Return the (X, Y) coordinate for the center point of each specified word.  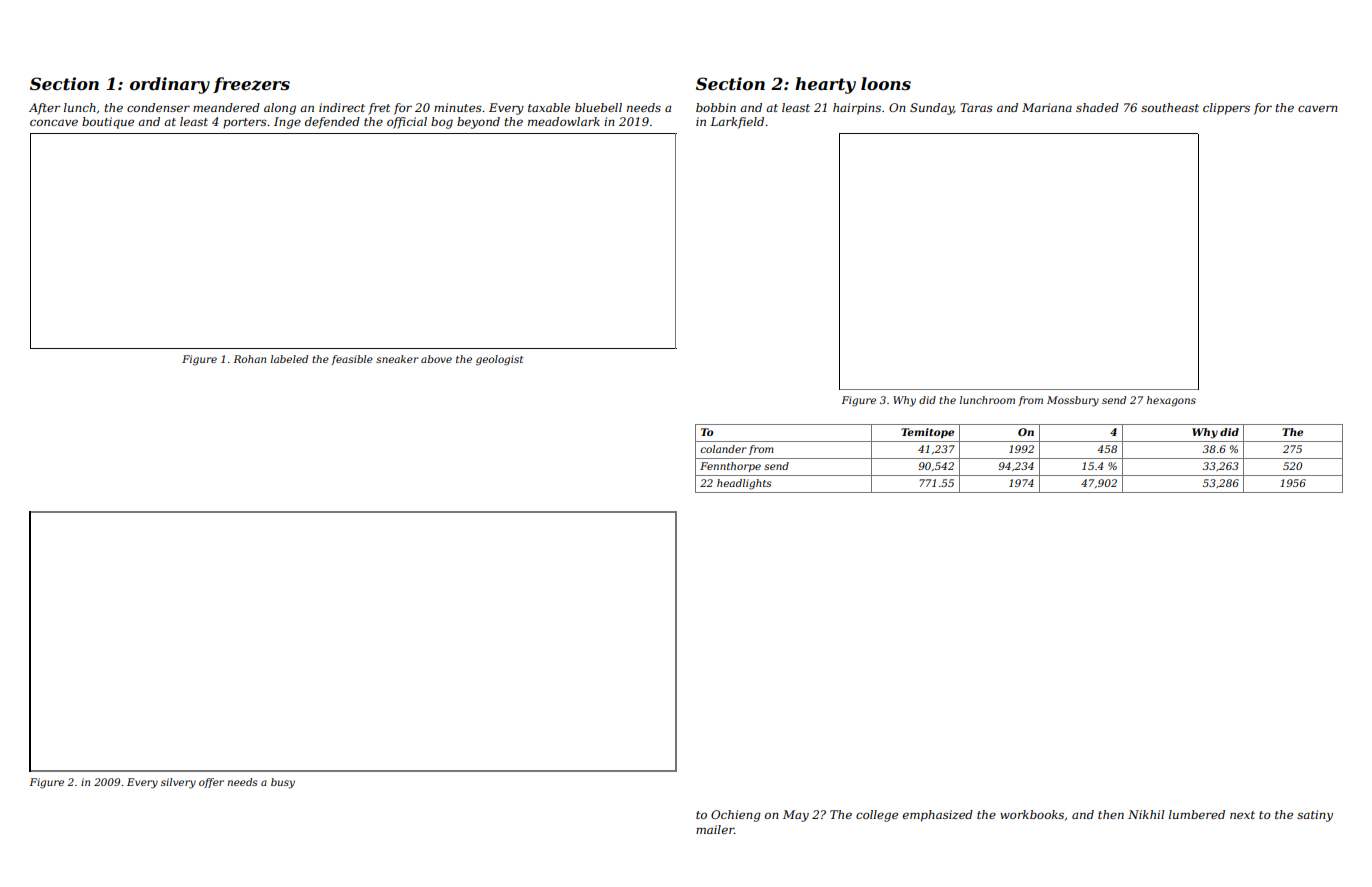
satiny (1315, 816)
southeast (1170, 107)
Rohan (249, 359)
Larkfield (737, 123)
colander (723, 449)
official (407, 123)
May (796, 816)
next (1242, 815)
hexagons (1171, 401)
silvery (178, 783)
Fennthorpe (730, 467)
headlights (744, 484)
